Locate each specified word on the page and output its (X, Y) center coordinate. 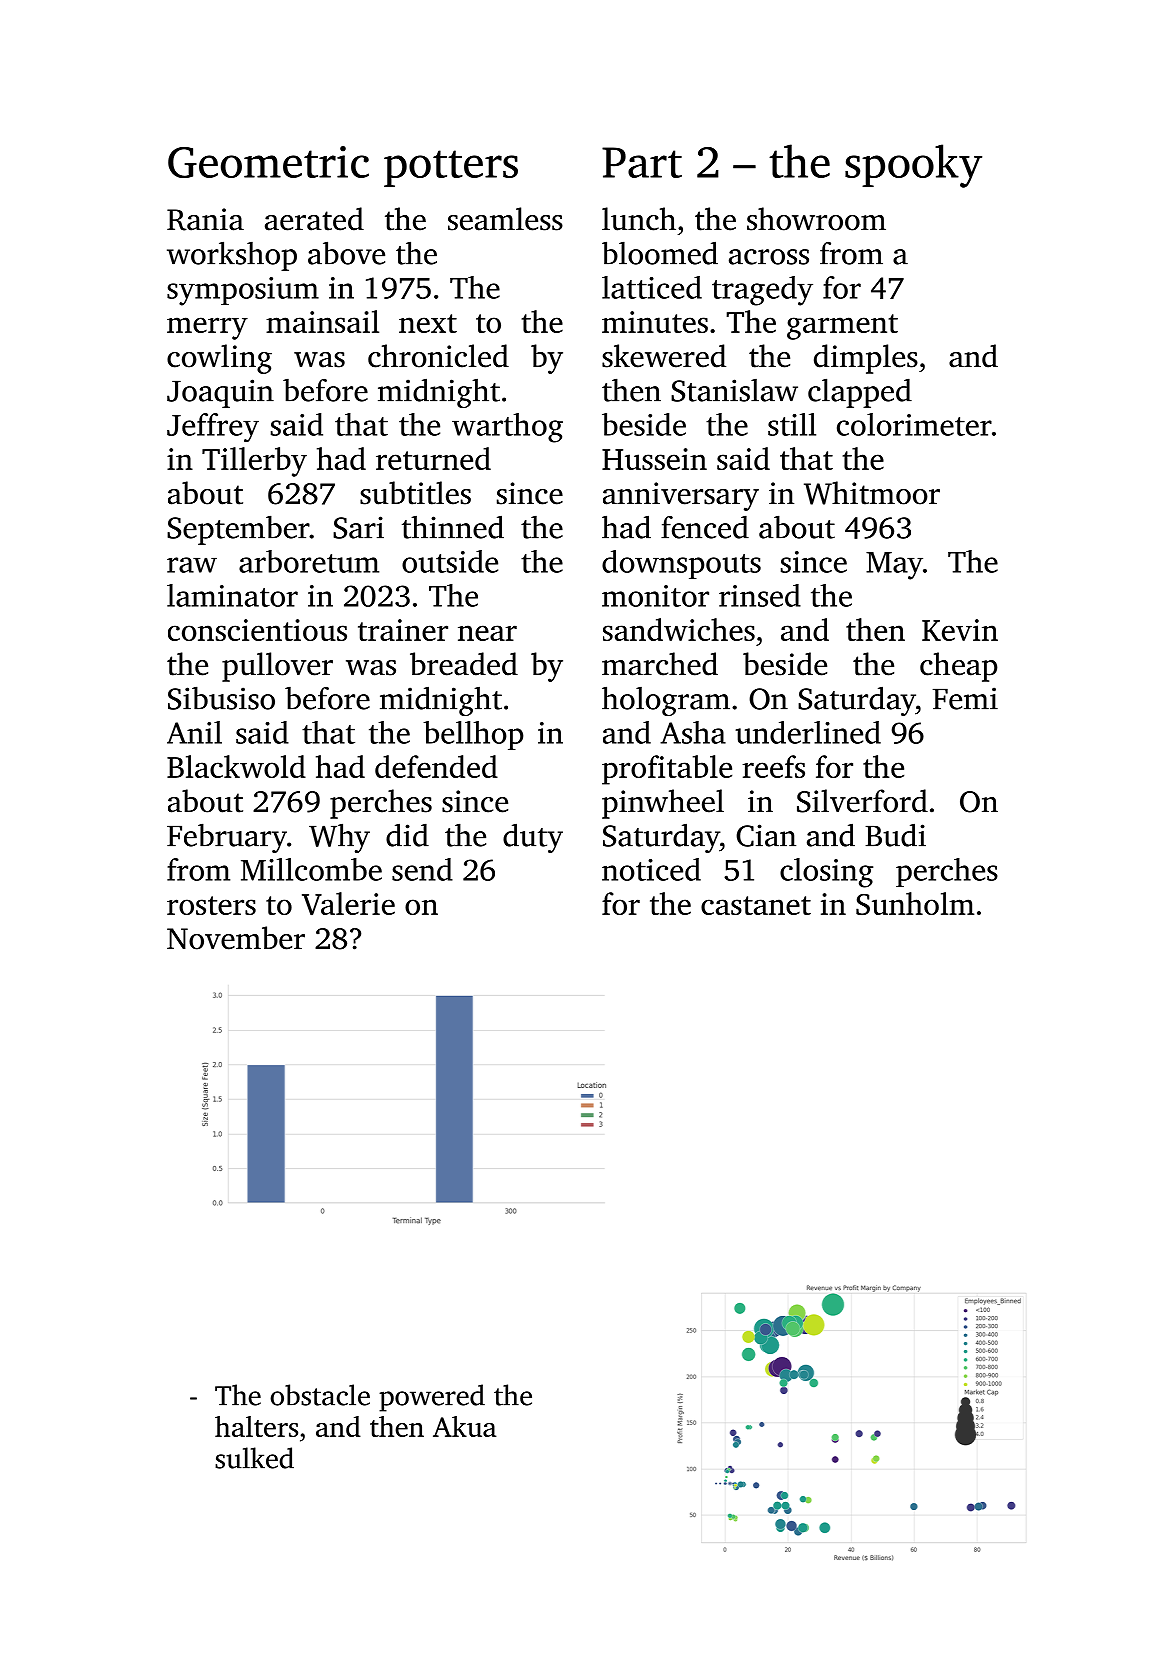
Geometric (268, 162)
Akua (464, 1426)
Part (642, 162)
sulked (254, 1458)
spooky (913, 166)
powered (432, 1398)
